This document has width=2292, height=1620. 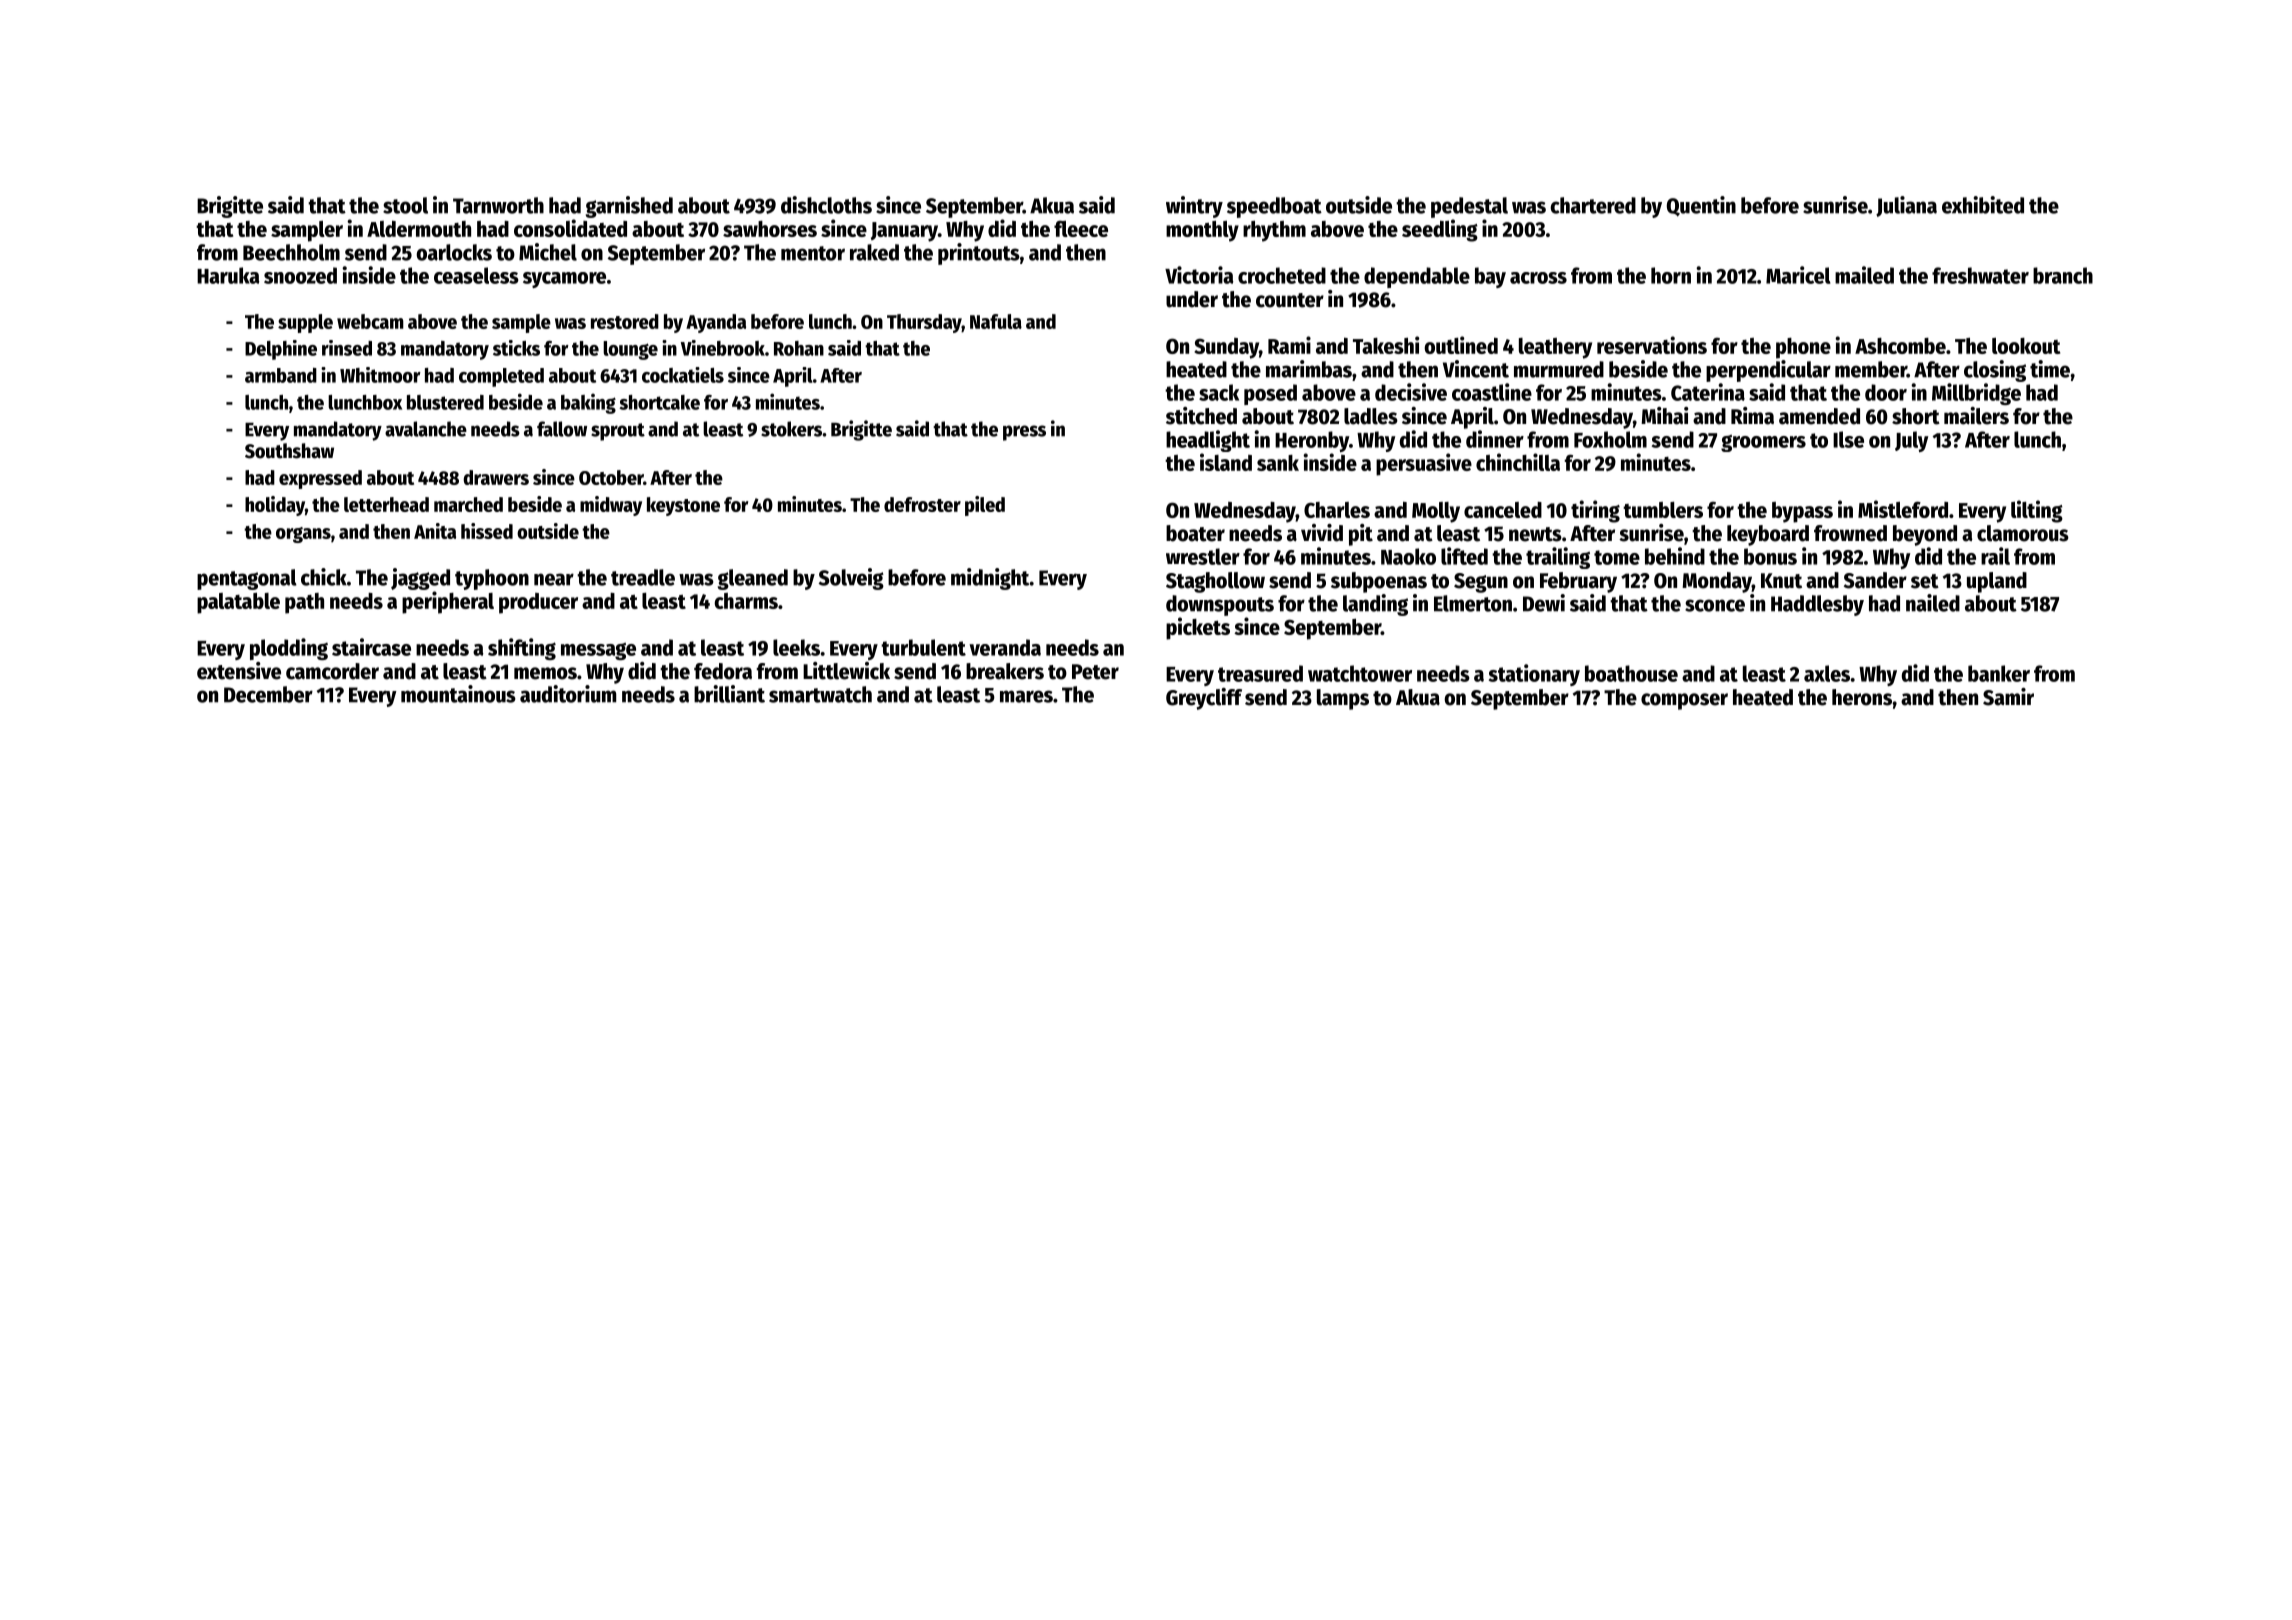 What do you see at coordinates (1663, 510) in the document?
I see `tumblers` at bounding box center [1663, 510].
